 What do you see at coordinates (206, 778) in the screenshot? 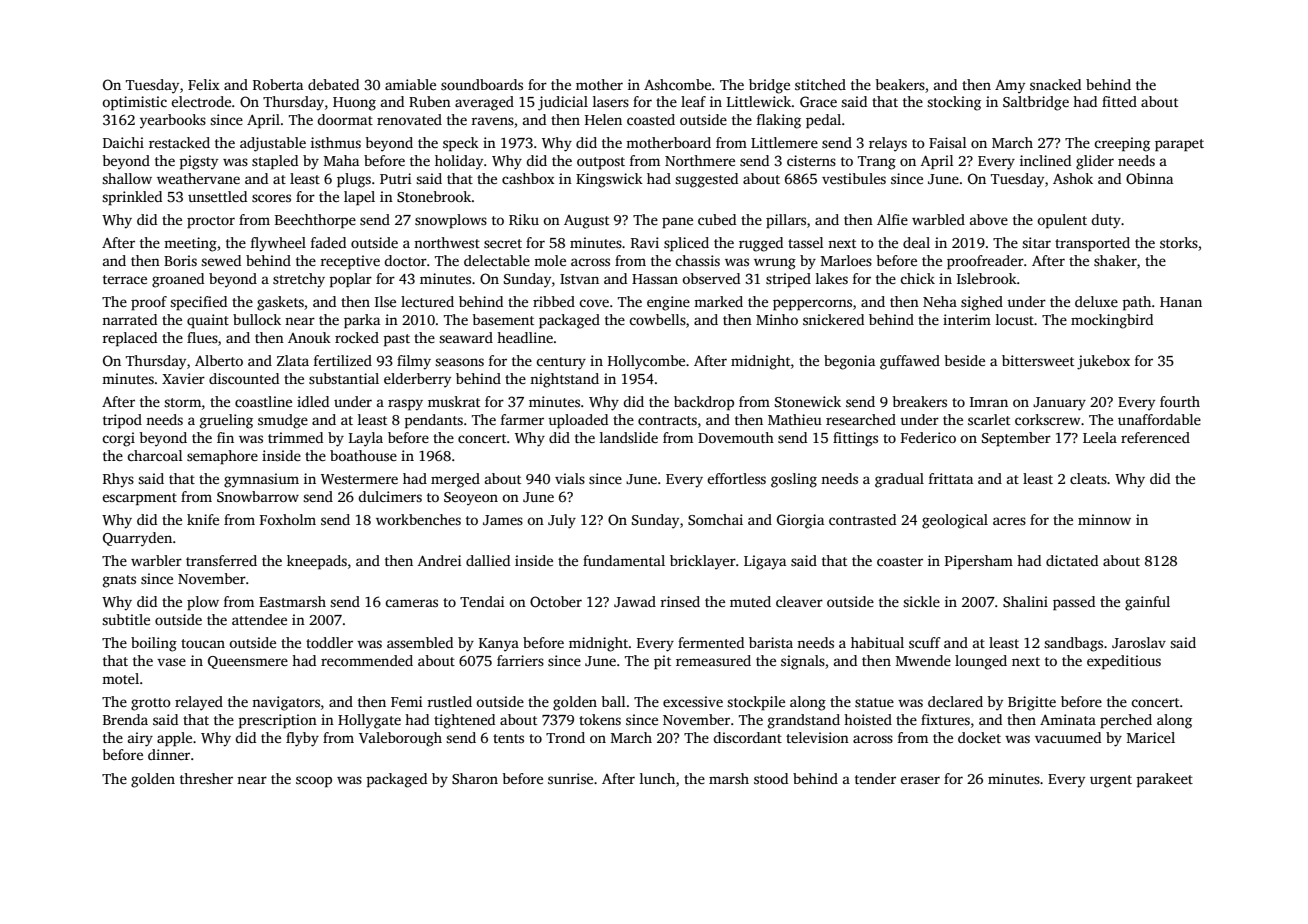
I see `thresher` at bounding box center [206, 778].
